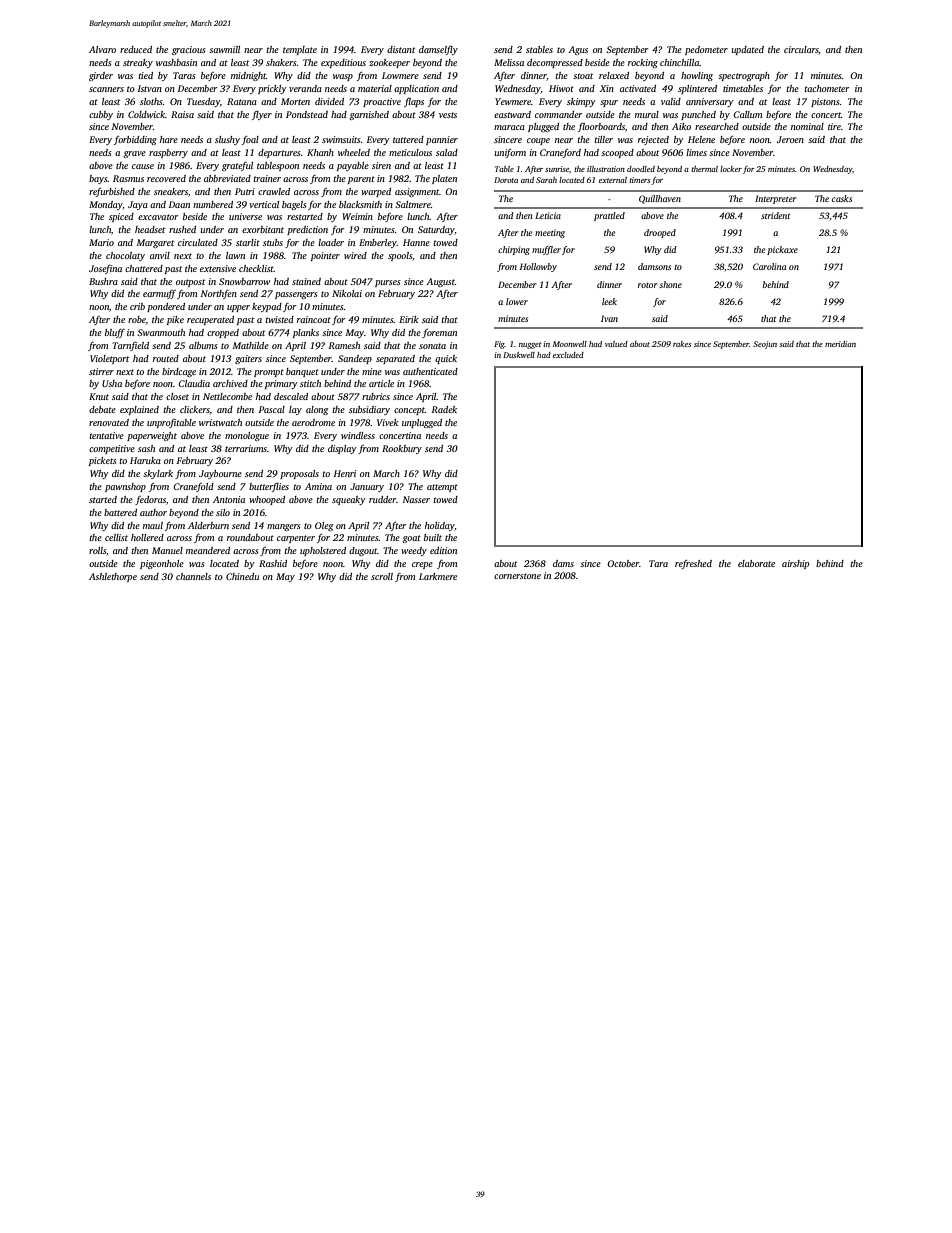 This document has width=952, height=1233. I want to click on Craneford, so click(560, 153).
